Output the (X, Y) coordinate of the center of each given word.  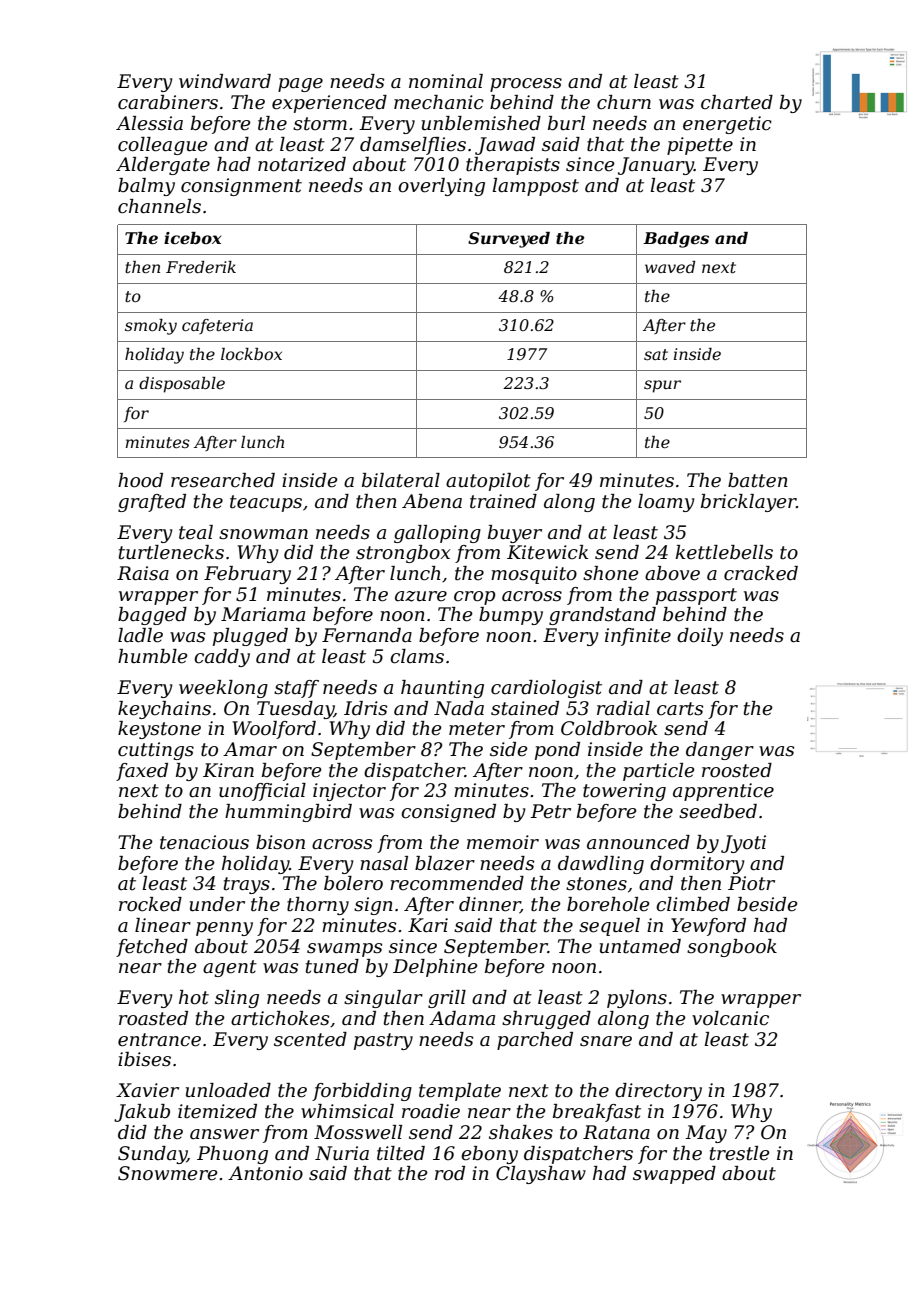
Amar (250, 749)
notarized (302, 164)
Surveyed (509, 240)
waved (670, 267)
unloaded (228, 1090)
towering (624, 792)
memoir (503, 842)
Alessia (149, 123)
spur (662, 386)
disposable (182, 385)
